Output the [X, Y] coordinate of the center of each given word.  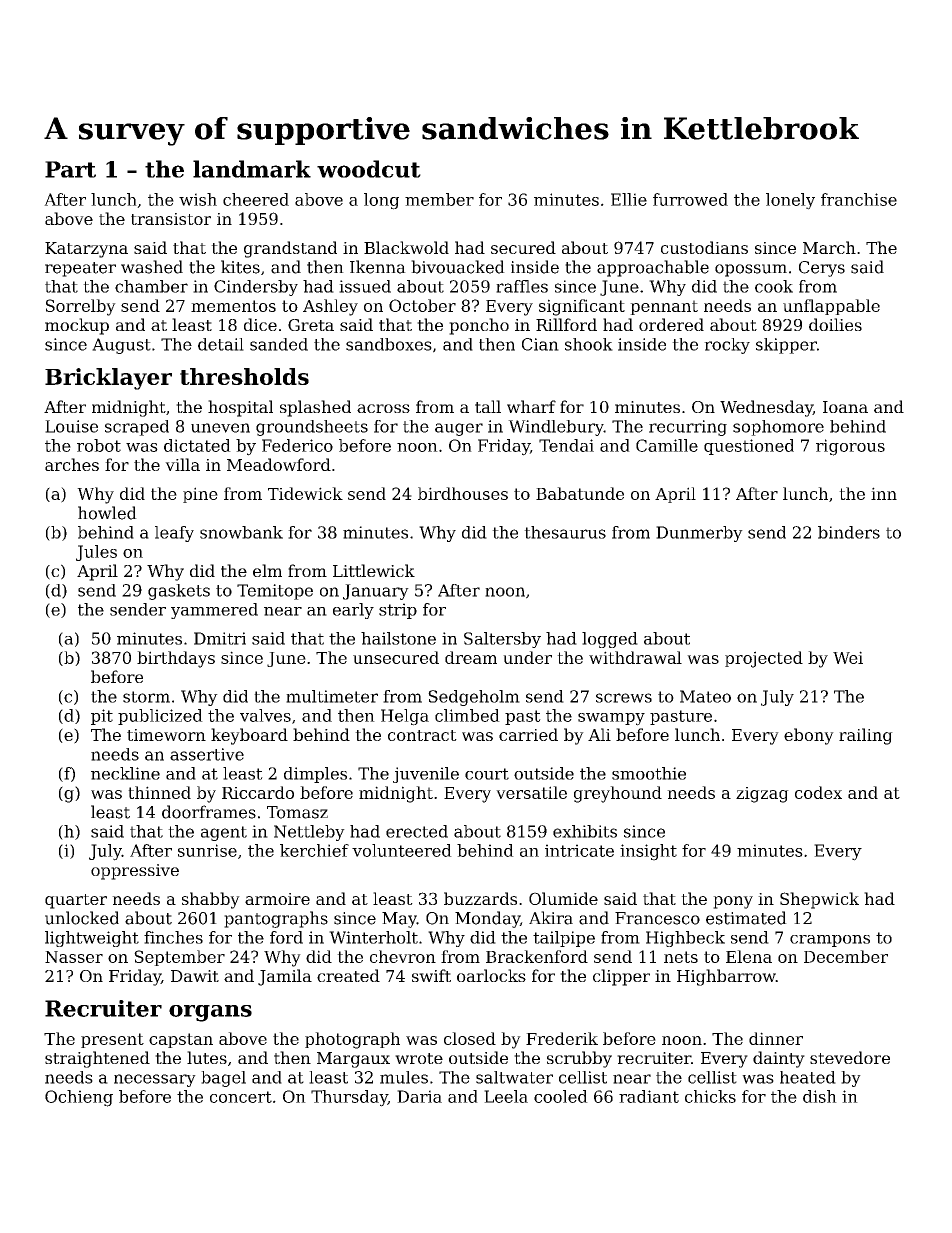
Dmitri [220, 638]
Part [70, 169]
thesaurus [565, 532]
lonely [790, 201]
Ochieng [79, 1098]
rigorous [850, 447]
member [439, 199]
